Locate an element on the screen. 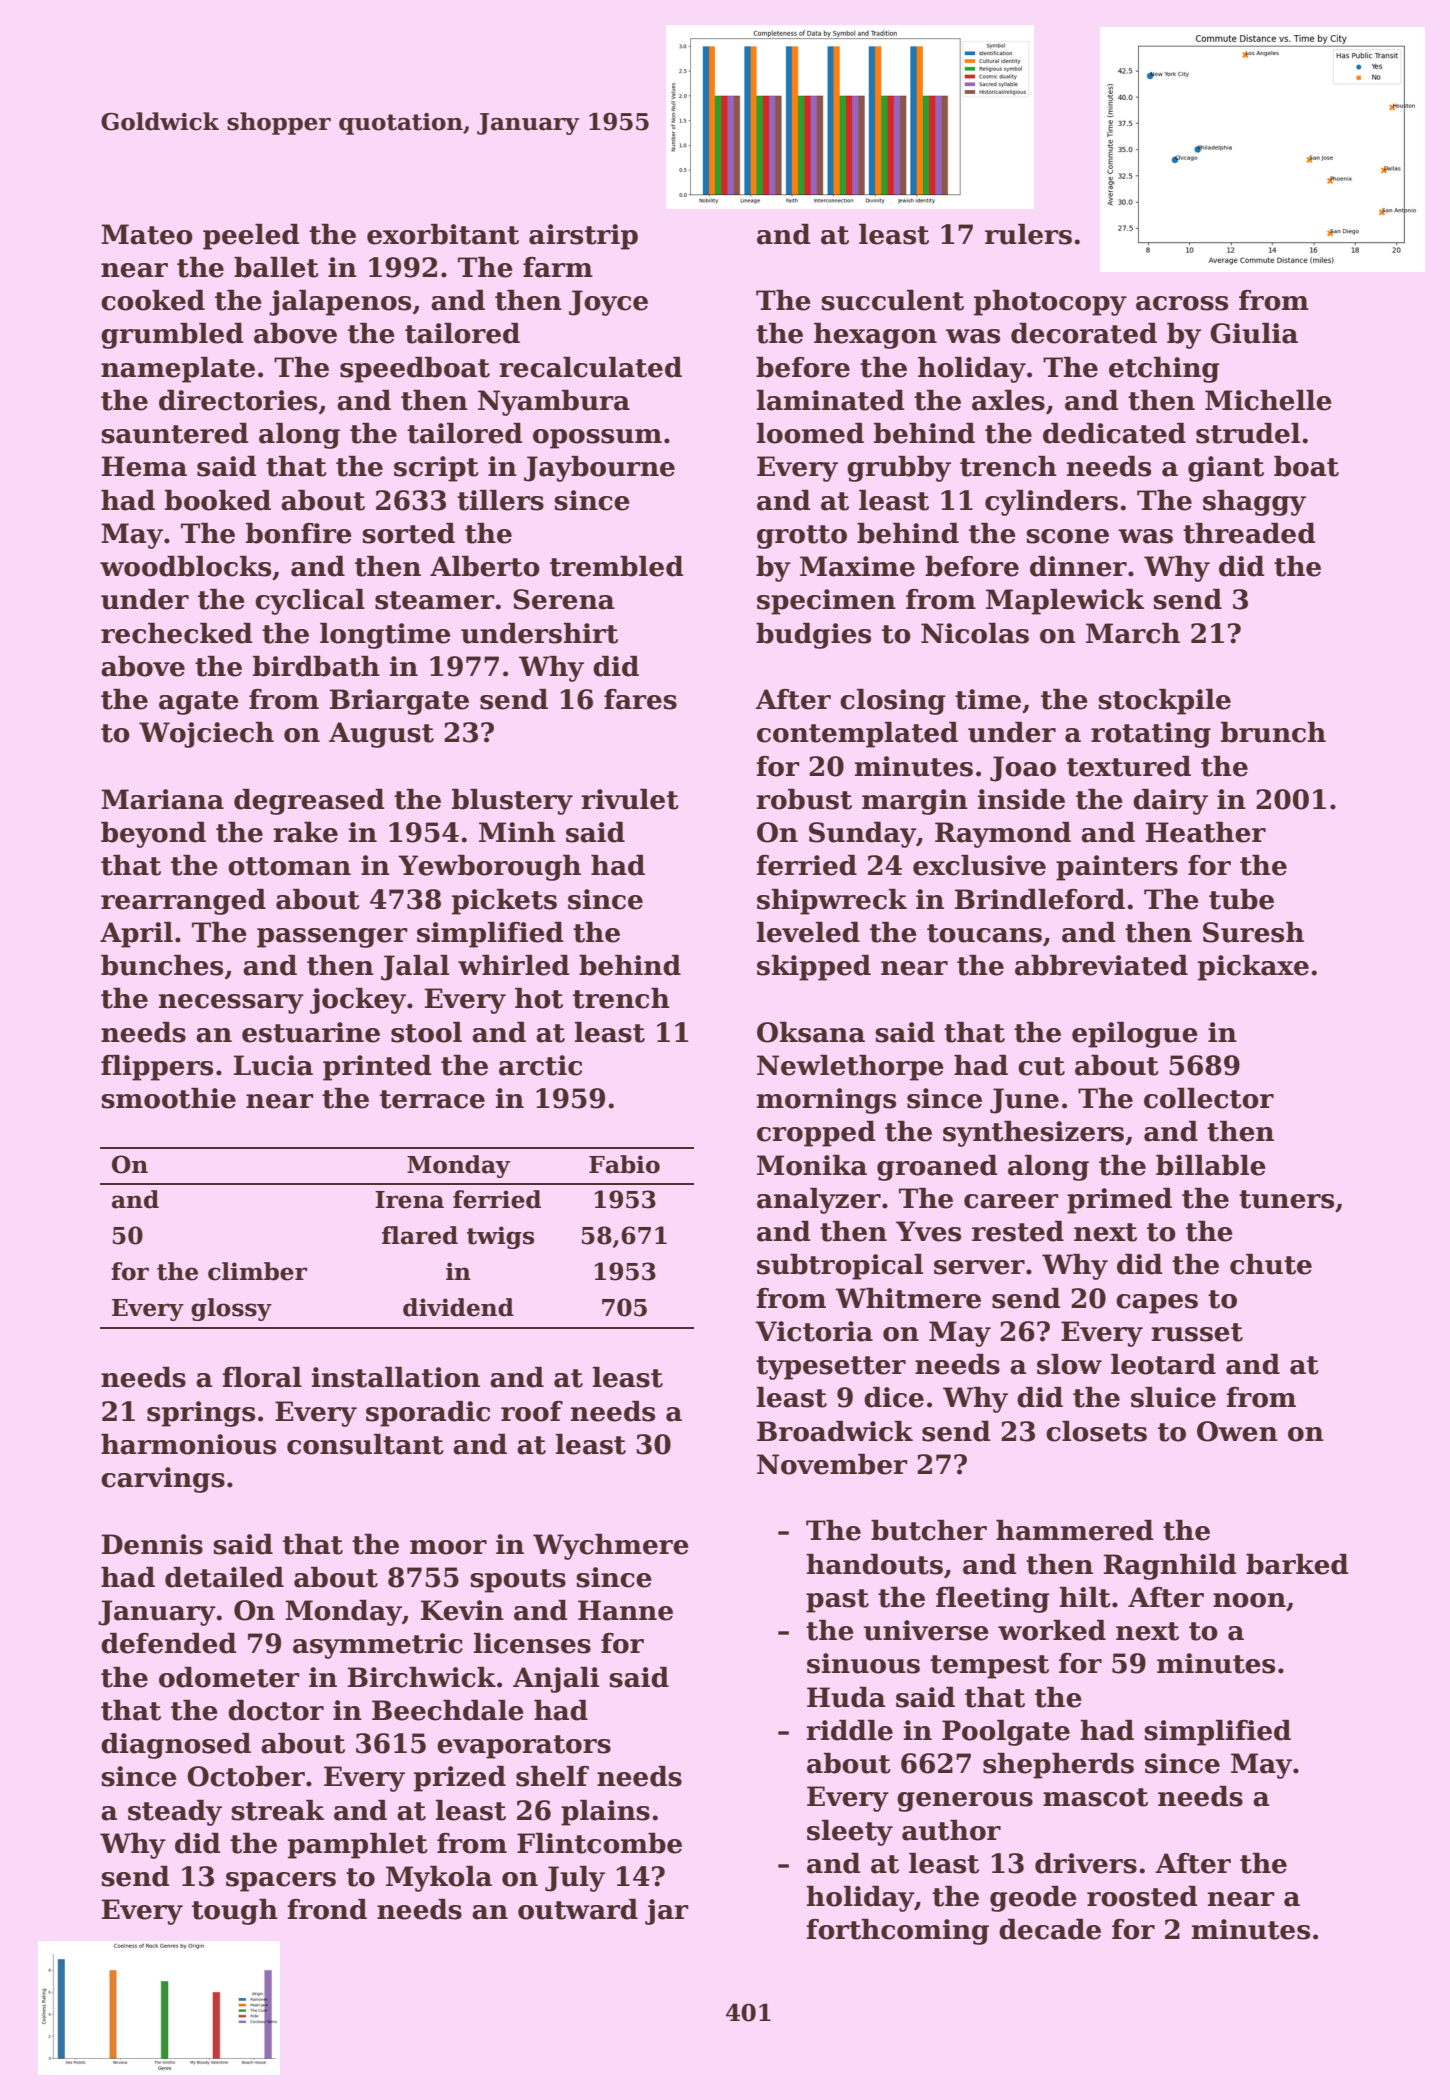  asymmetric is located at coordinates (378, 1646).
